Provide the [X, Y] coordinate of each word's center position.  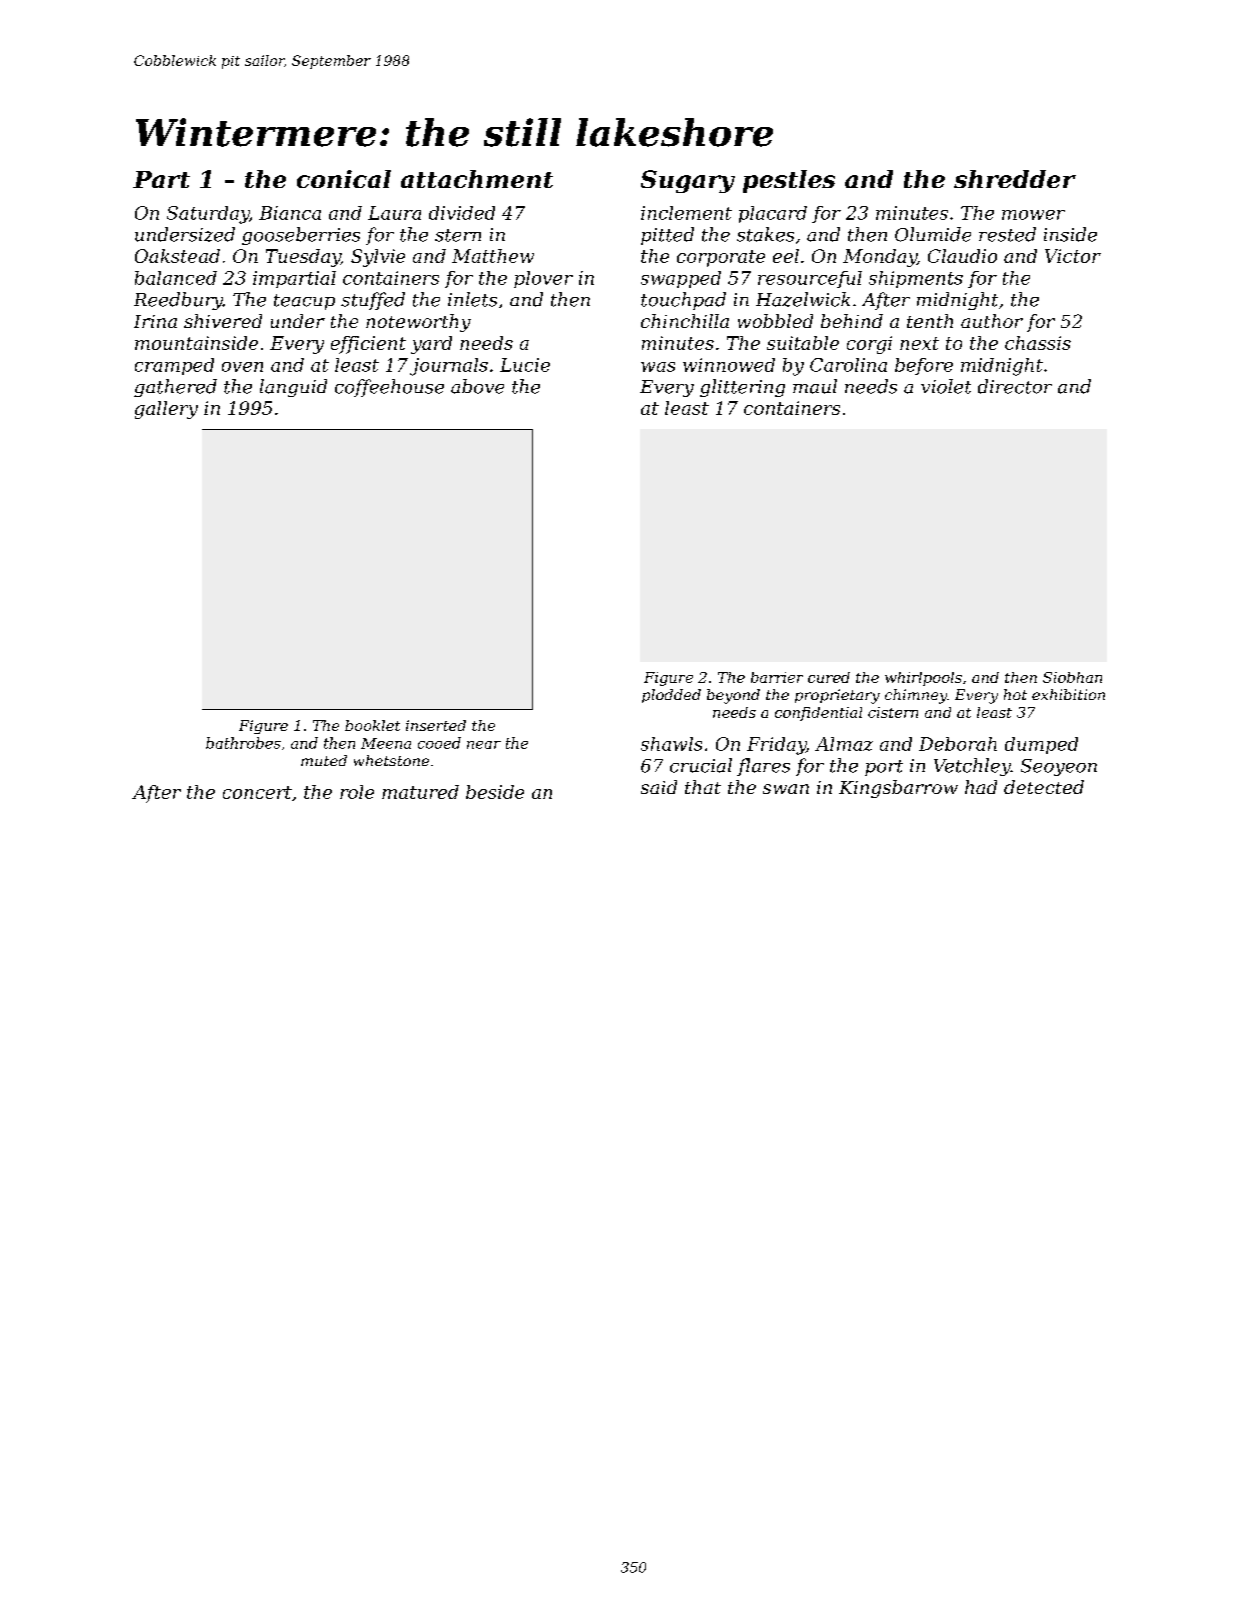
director [1015, 386]
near [484, 745]
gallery [166, 410]
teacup [304, 302]
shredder [1015, 179]
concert [257, 792]
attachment [477, 179]
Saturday [208, 215]
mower [1033, 215]
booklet [372, 725]
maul [815, 386]
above [477, 386]
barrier [777, 677]
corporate [721, 258]
